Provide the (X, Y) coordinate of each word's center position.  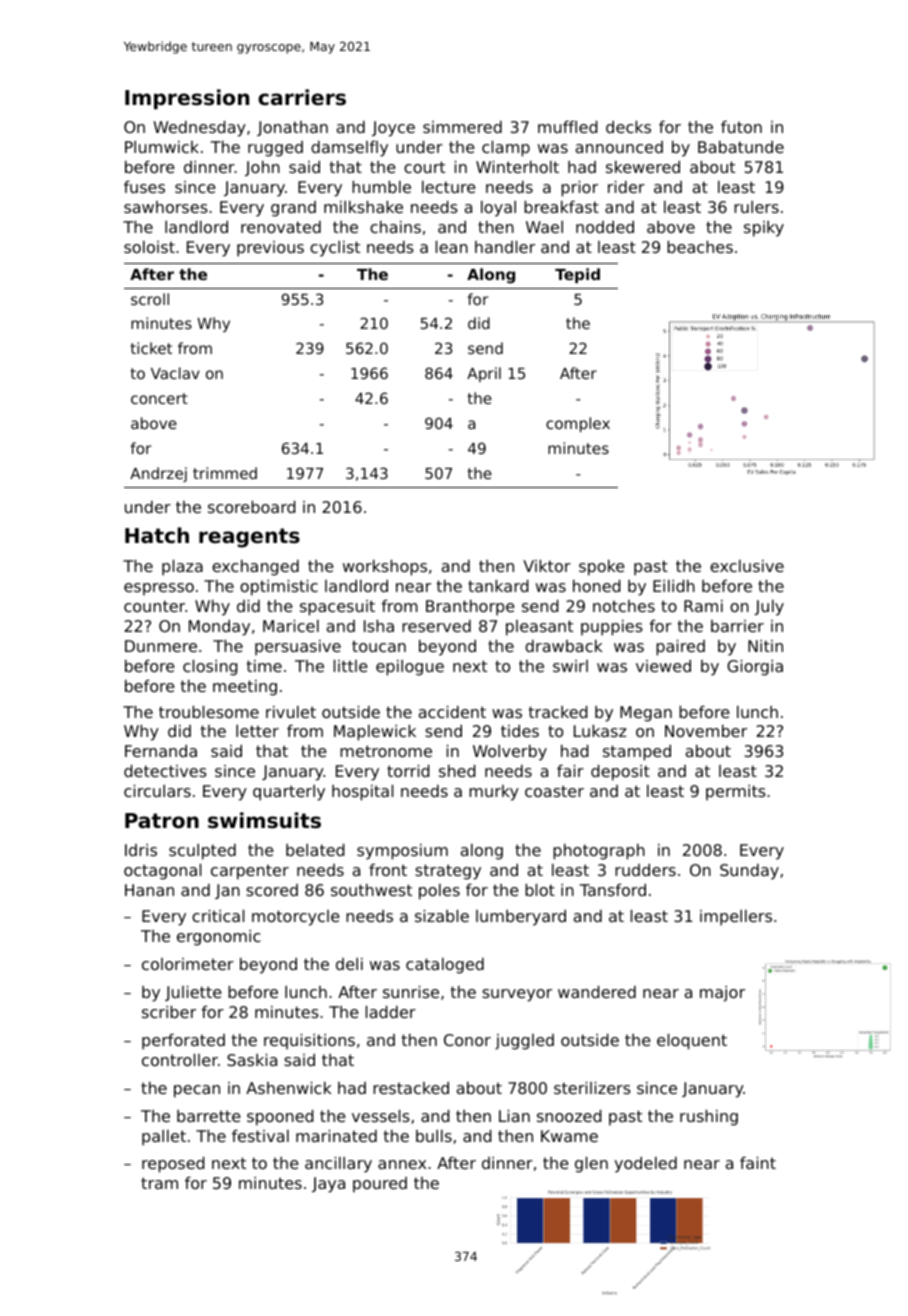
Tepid (577, 275)
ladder (391, 1012)
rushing (709, 1118)
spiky (764, 229)
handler (505, 247)
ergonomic (219, 938)
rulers (756, 207)
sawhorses (166, 207)
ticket (151, 348)
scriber (169, 1012)
